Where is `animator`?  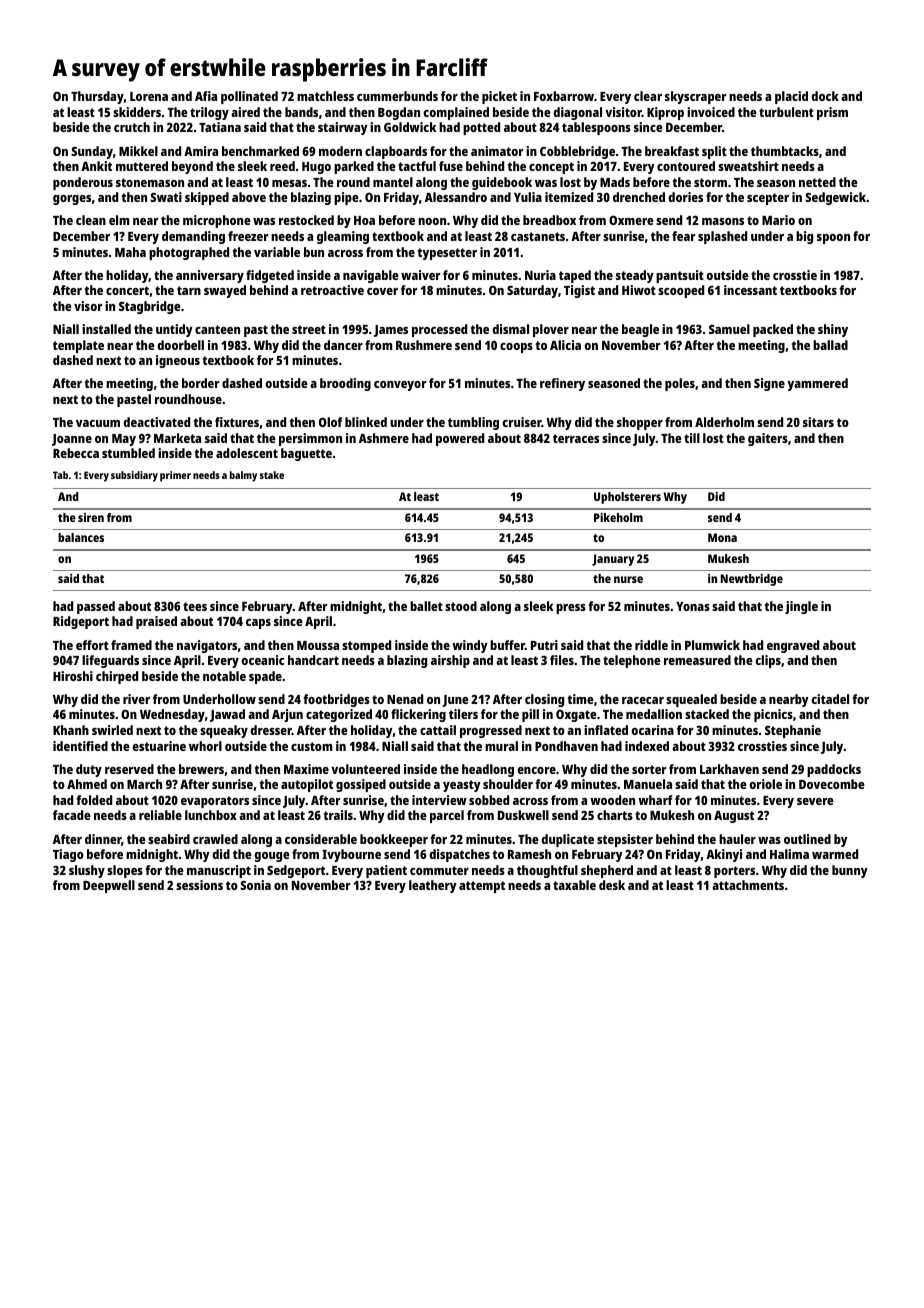
animator is located at coordinates (497, 151).
